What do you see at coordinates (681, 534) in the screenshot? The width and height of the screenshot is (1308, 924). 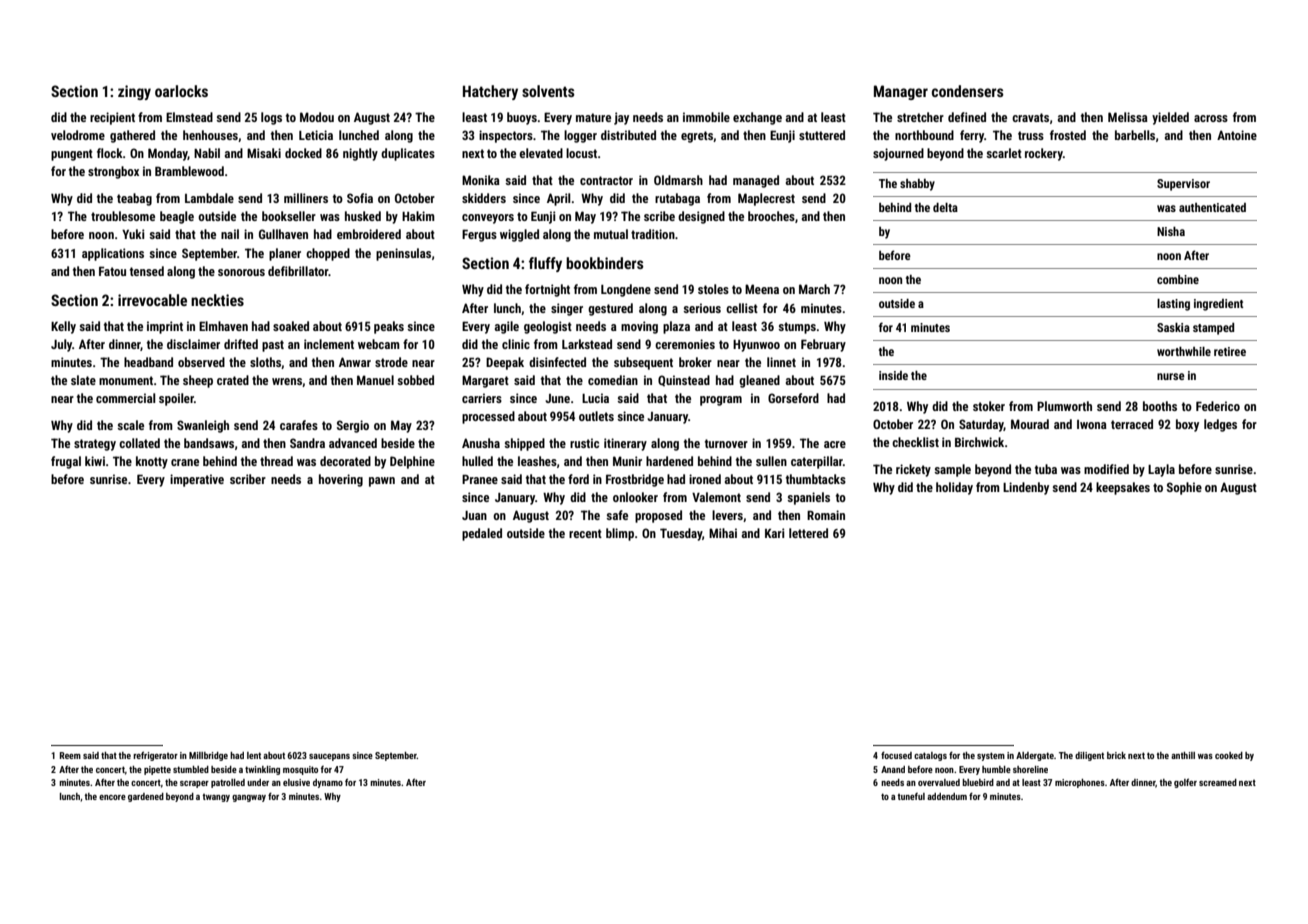 I see `Tuesday` at bounding box center [681, 534].
